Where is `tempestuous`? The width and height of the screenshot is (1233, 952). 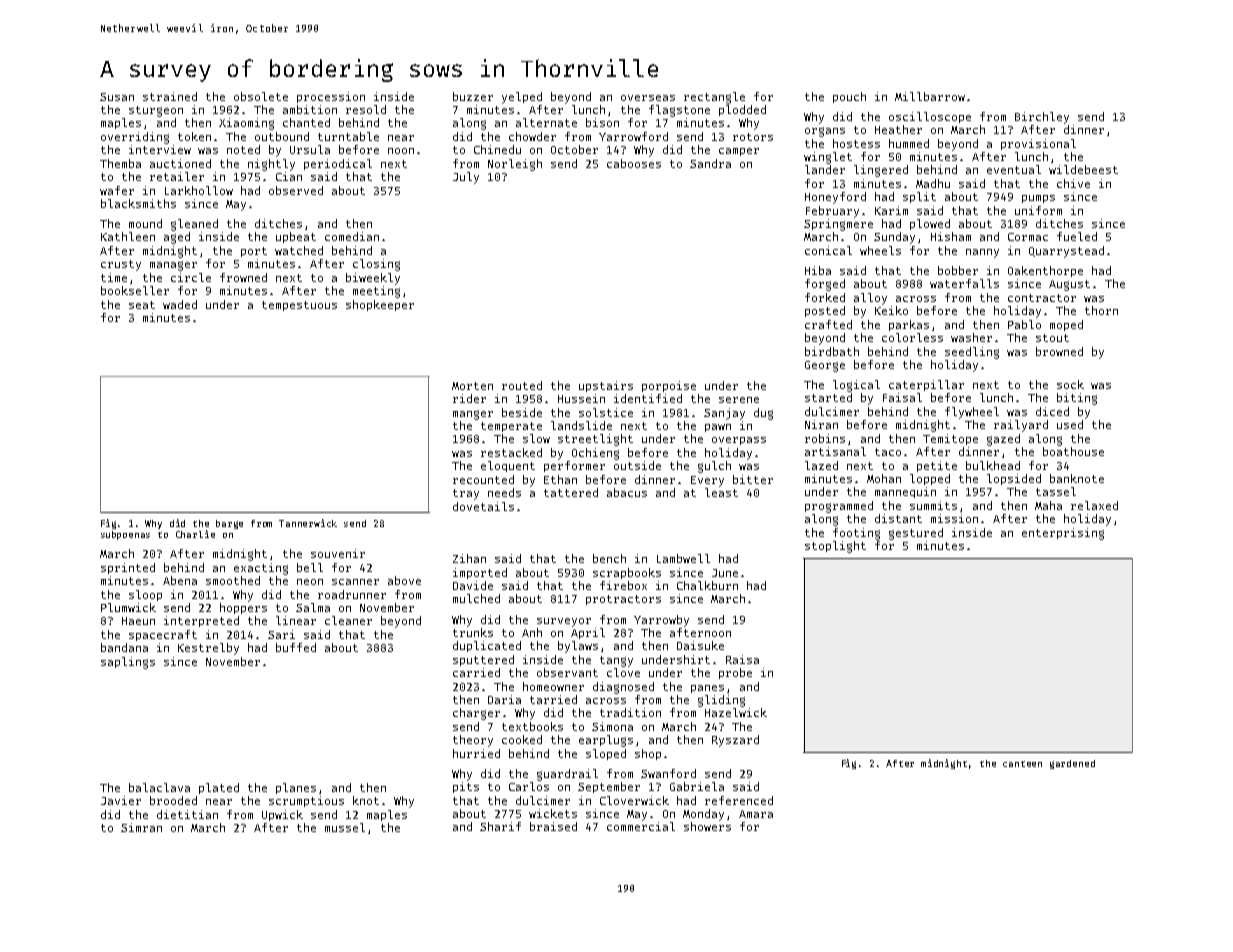
tempestuous is located at coordinates (299, 306).
